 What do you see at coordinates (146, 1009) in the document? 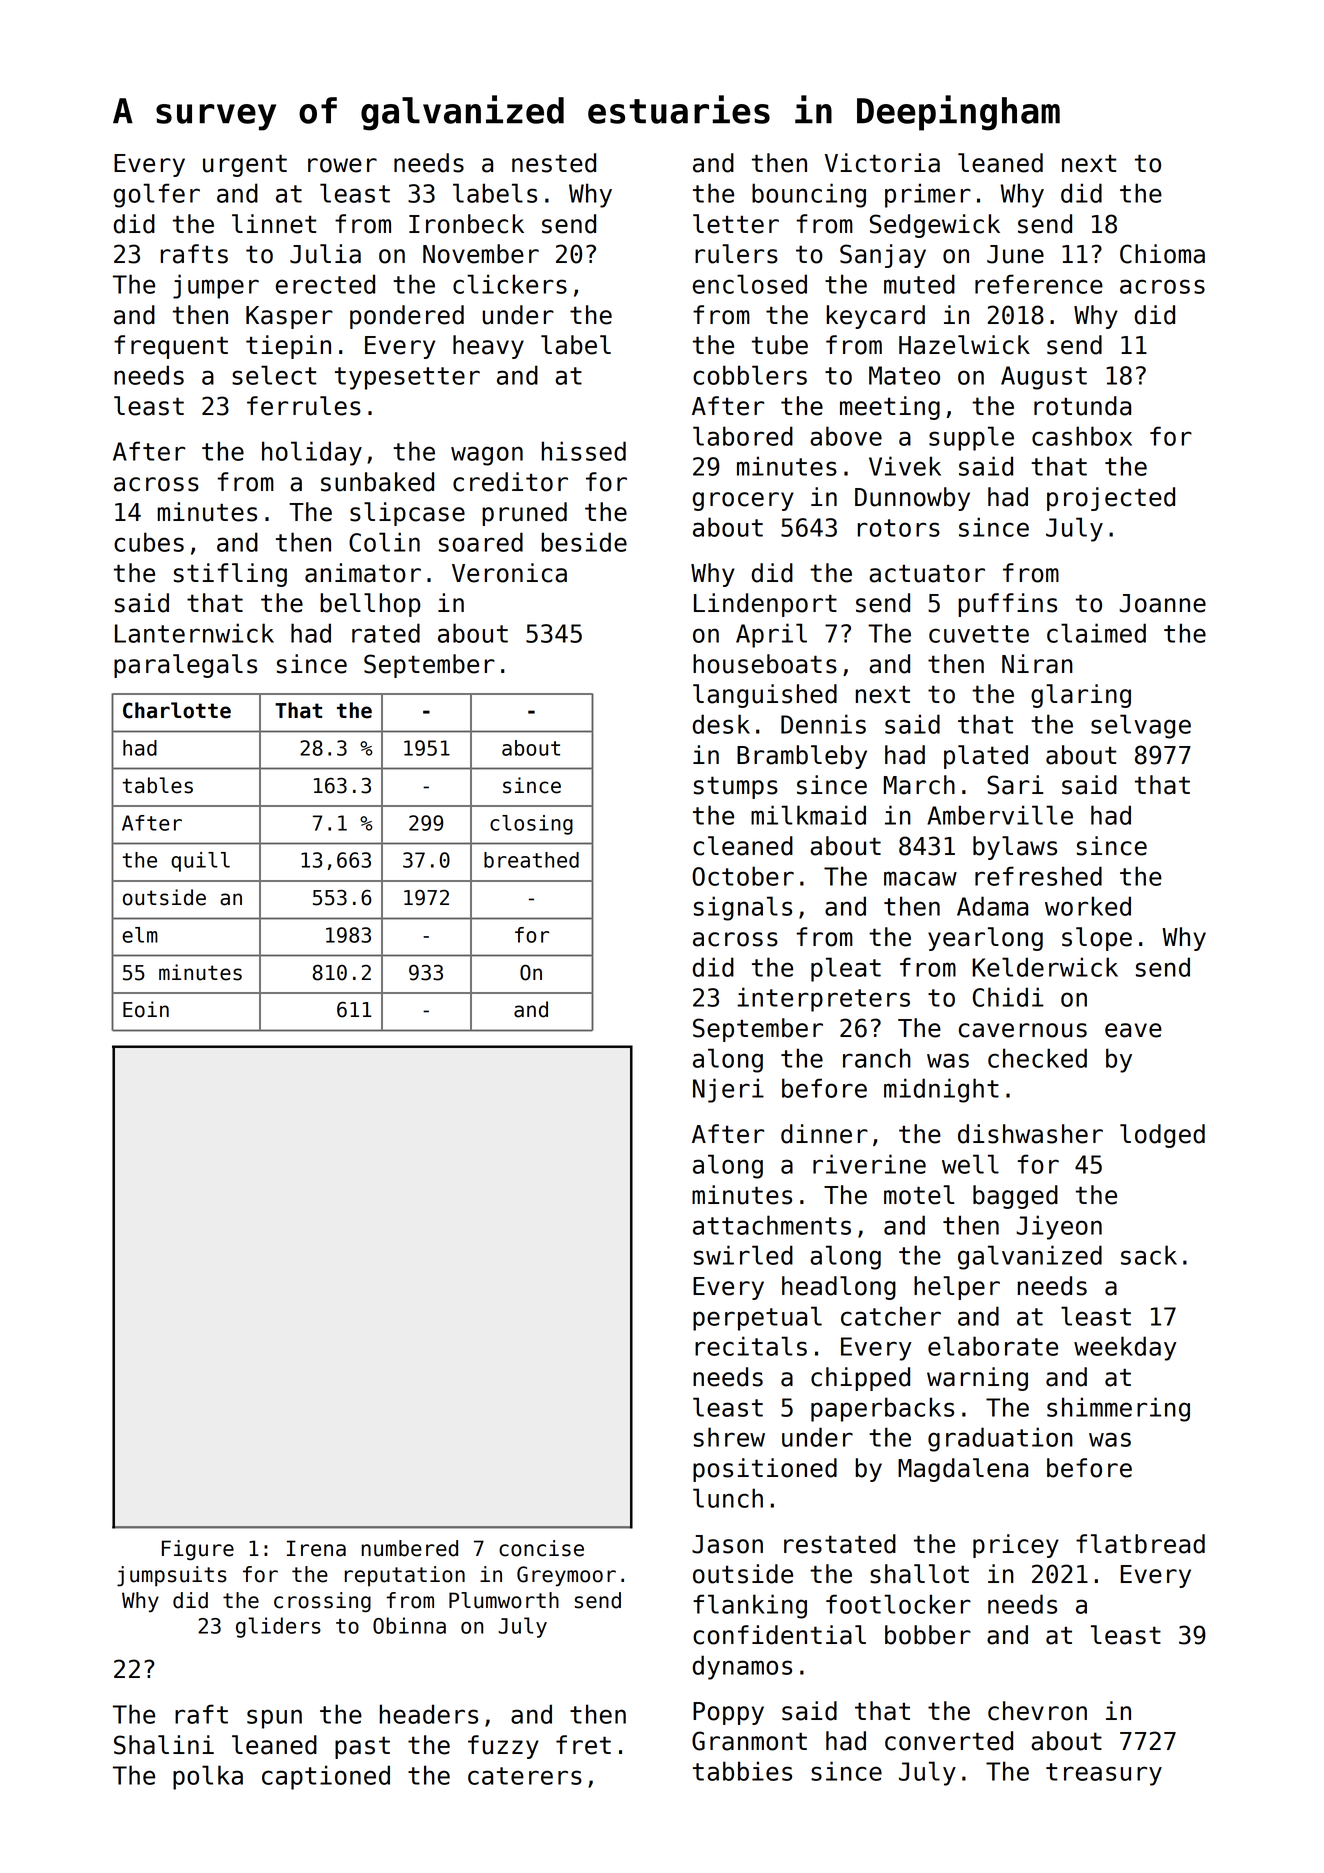
I see `Eoin` at bounding box center [146, 1009].
